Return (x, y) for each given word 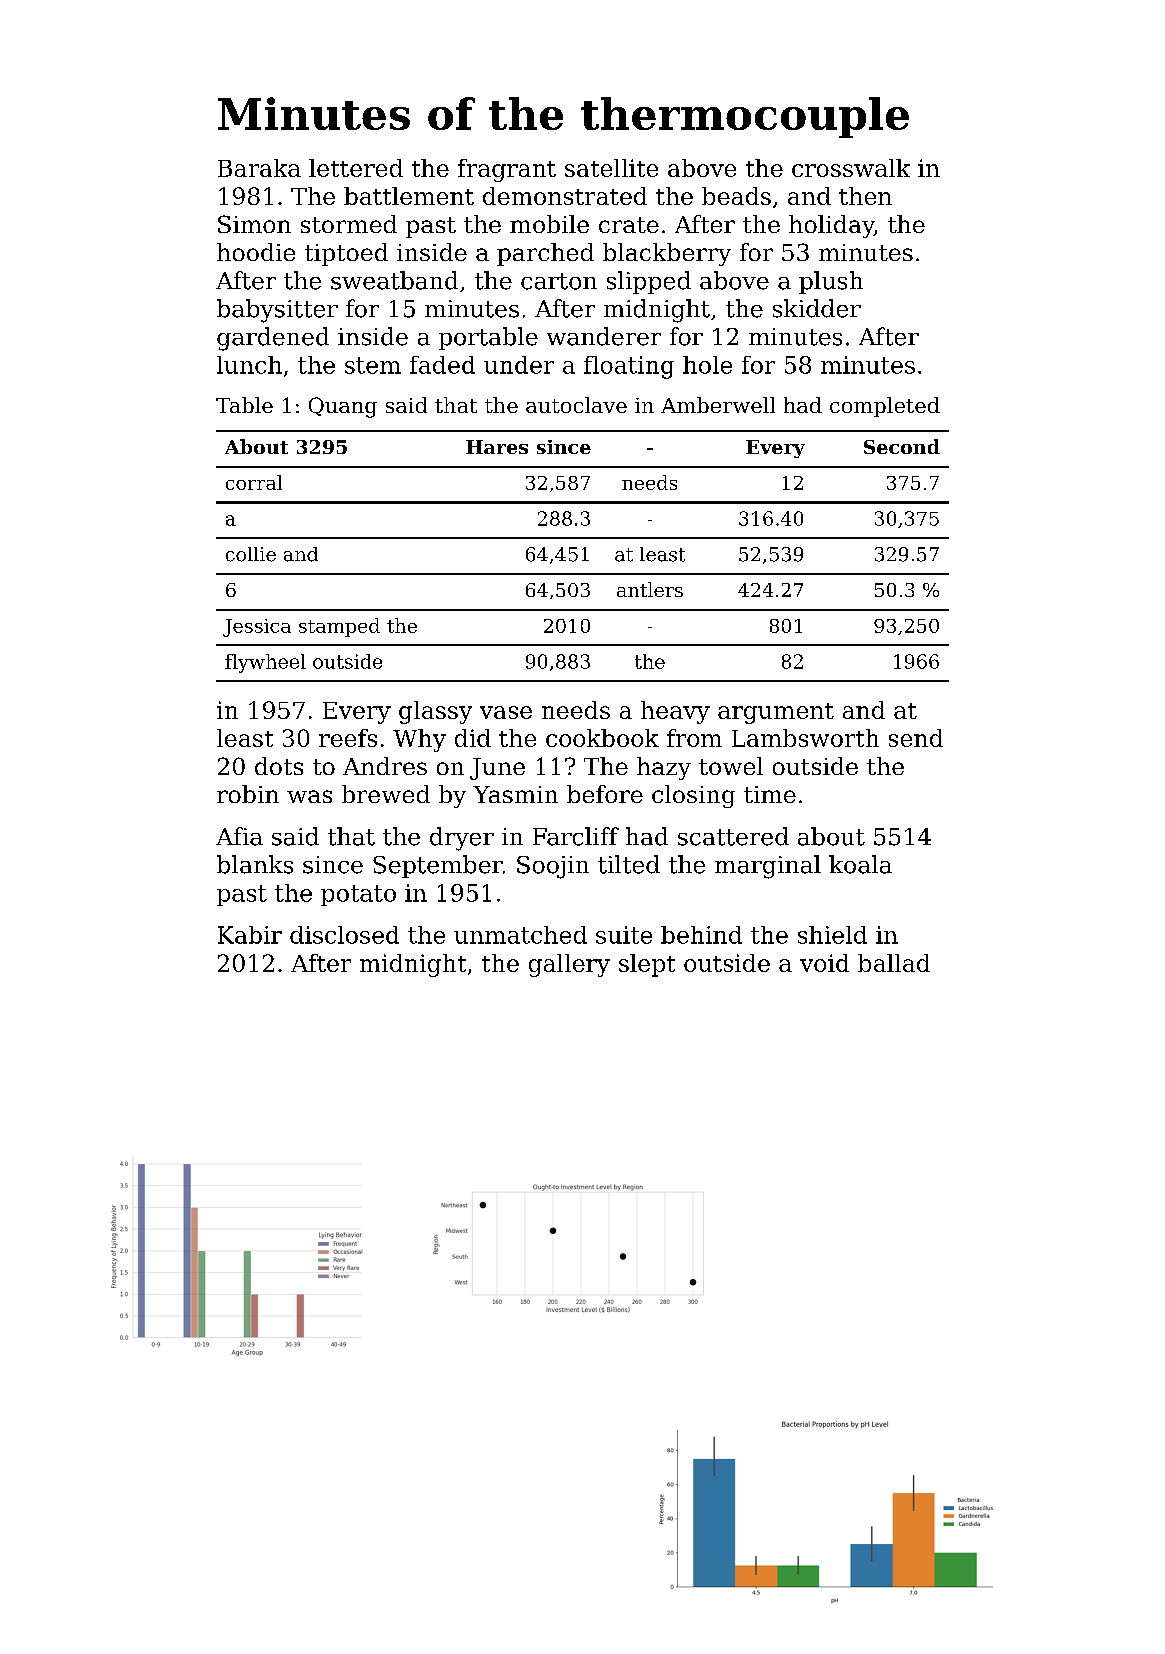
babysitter (277, 311)
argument (776, 713)
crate (629, 225)
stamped (339, 627)
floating (629, 367)
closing (693, 796)
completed (885, 407)
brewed (386, 794)
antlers (650, 589)
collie (251, 554)
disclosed (344, 935)
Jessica (257, 628)
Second (902, 446)
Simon (254, 224)
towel (731, 766)
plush (831, 282)
